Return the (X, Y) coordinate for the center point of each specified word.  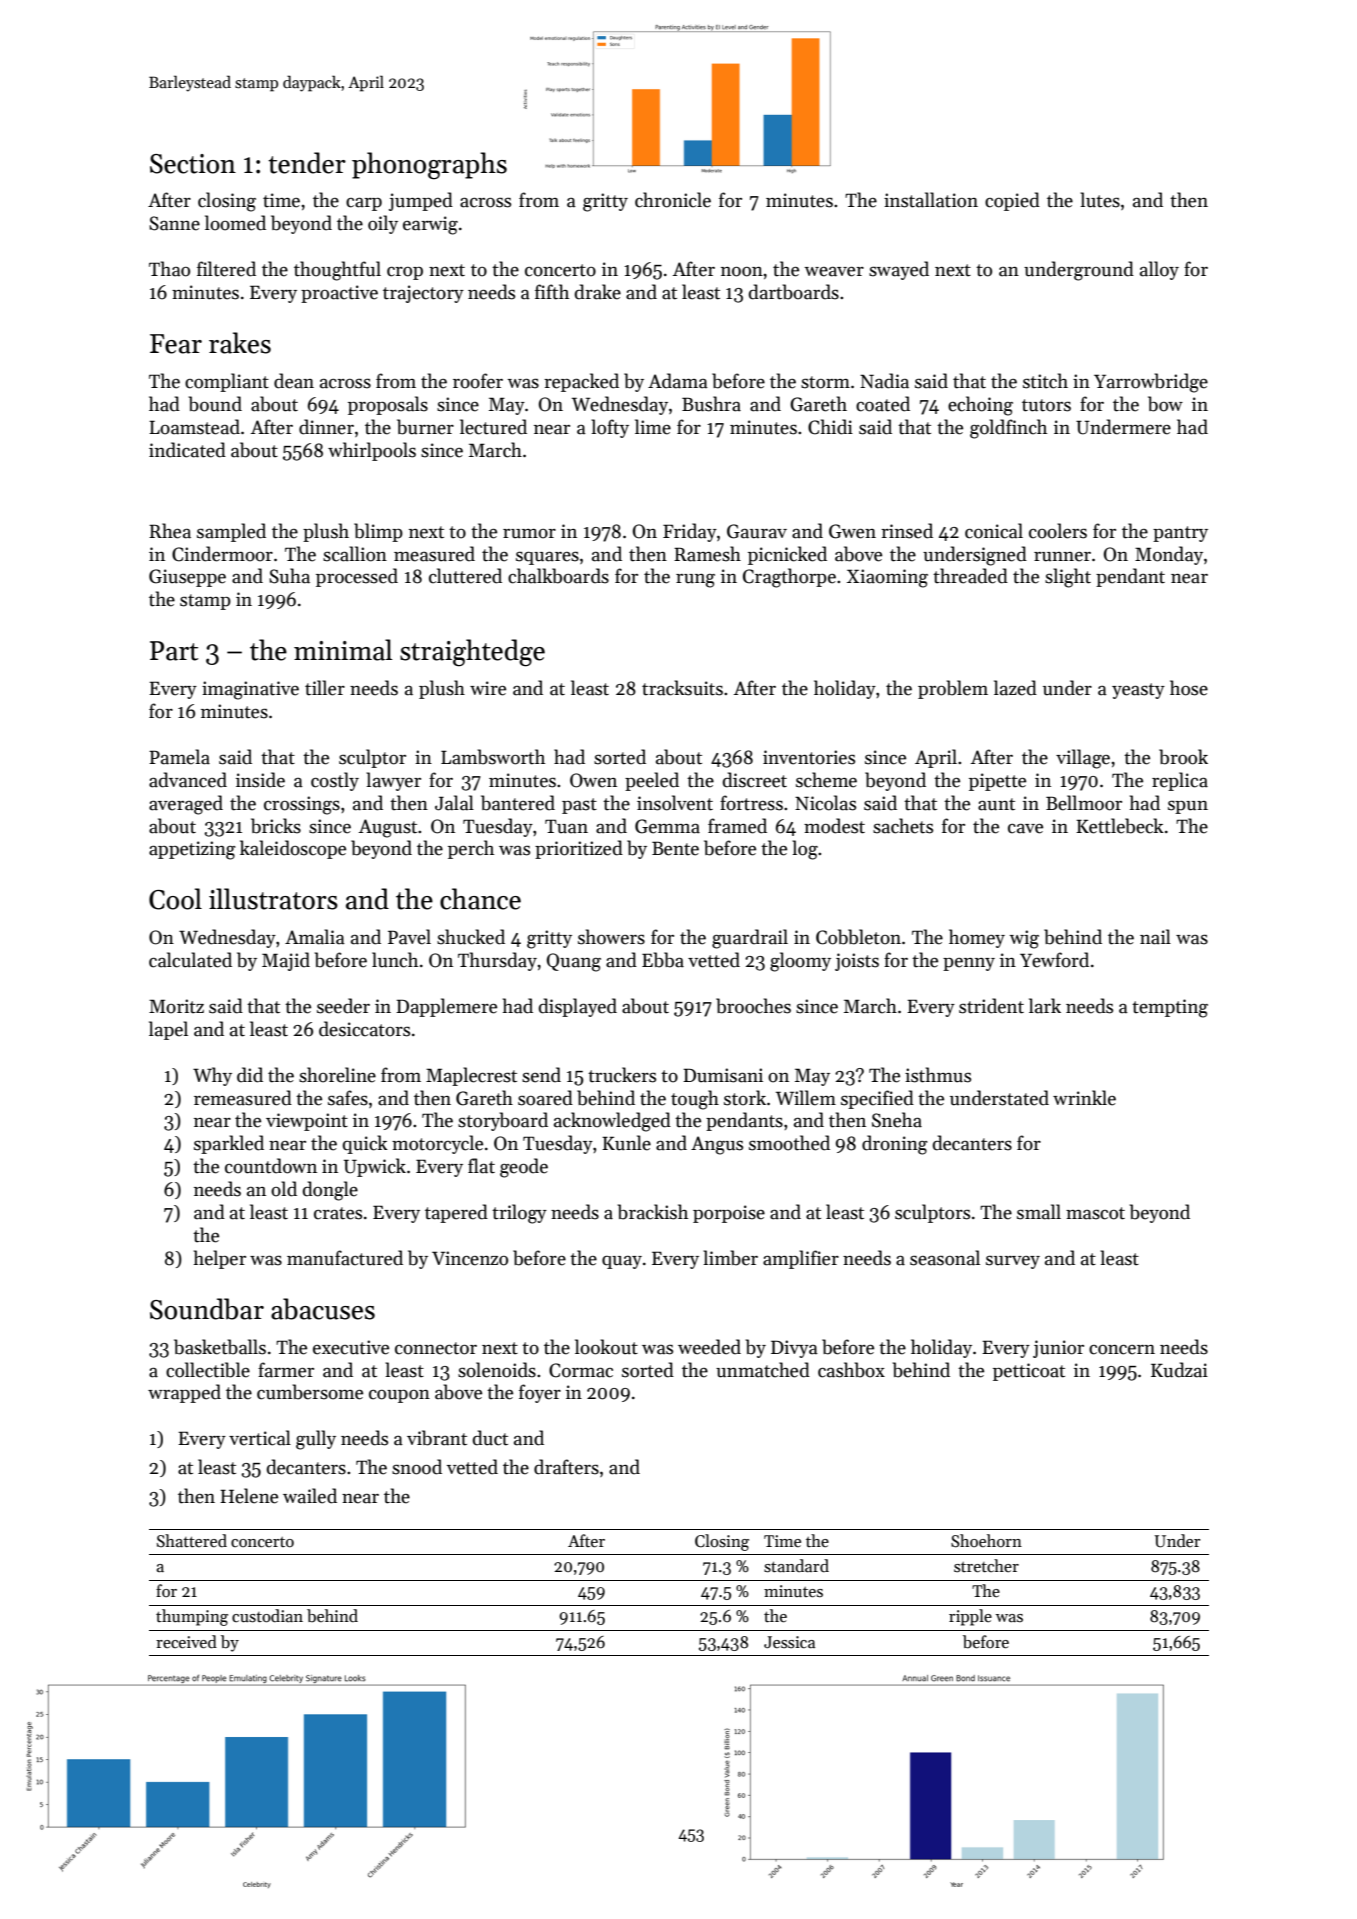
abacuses (323, 1309)
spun (1188, 807)
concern (1122, 1350)
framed (737, 826)
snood (417, 1467)
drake (598, 292)
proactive (339, 294)
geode (524, 1168)
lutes (1100, 200)
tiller (325, 688)
